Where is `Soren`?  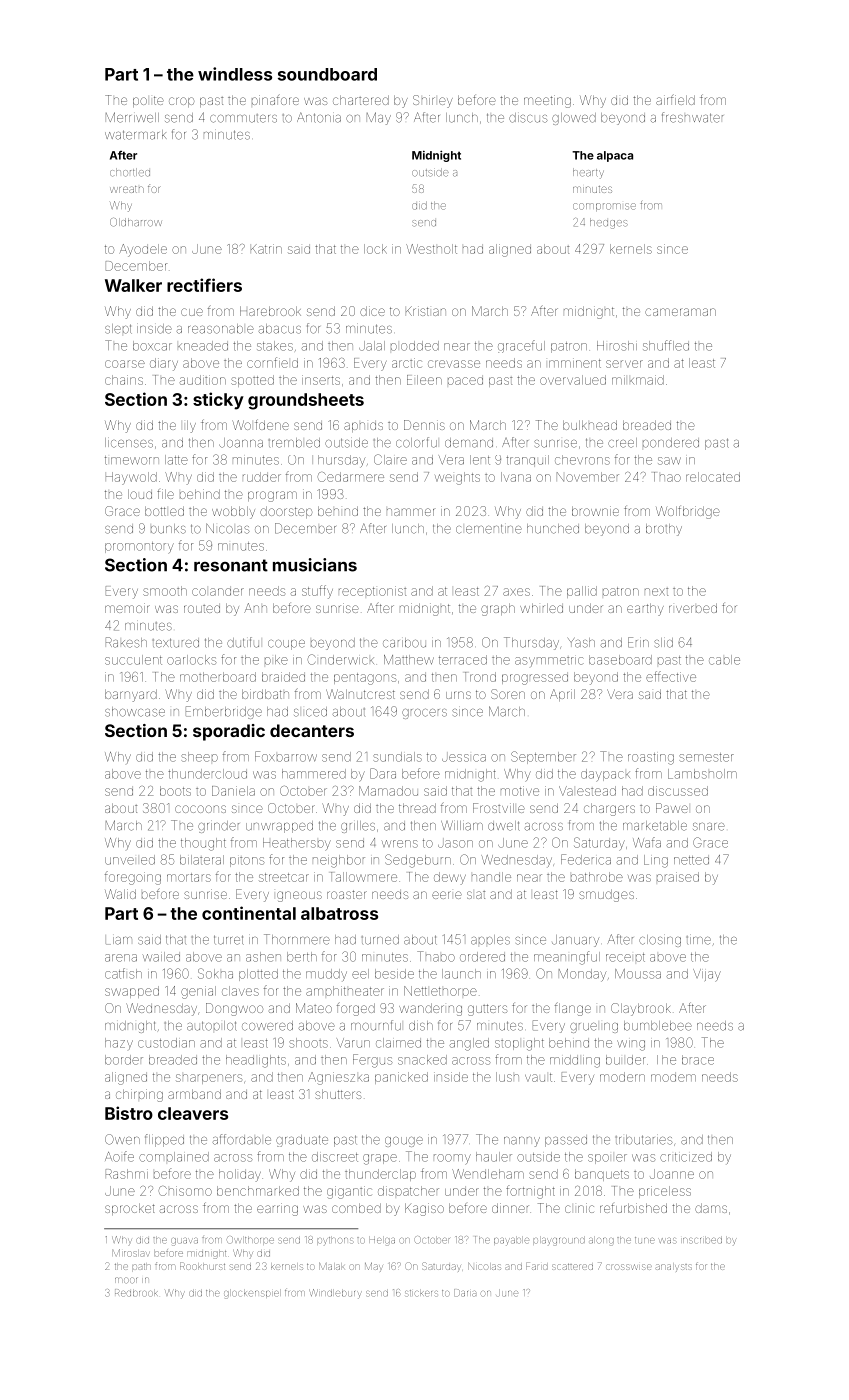
Soren is located at coordinates (508, 694).
